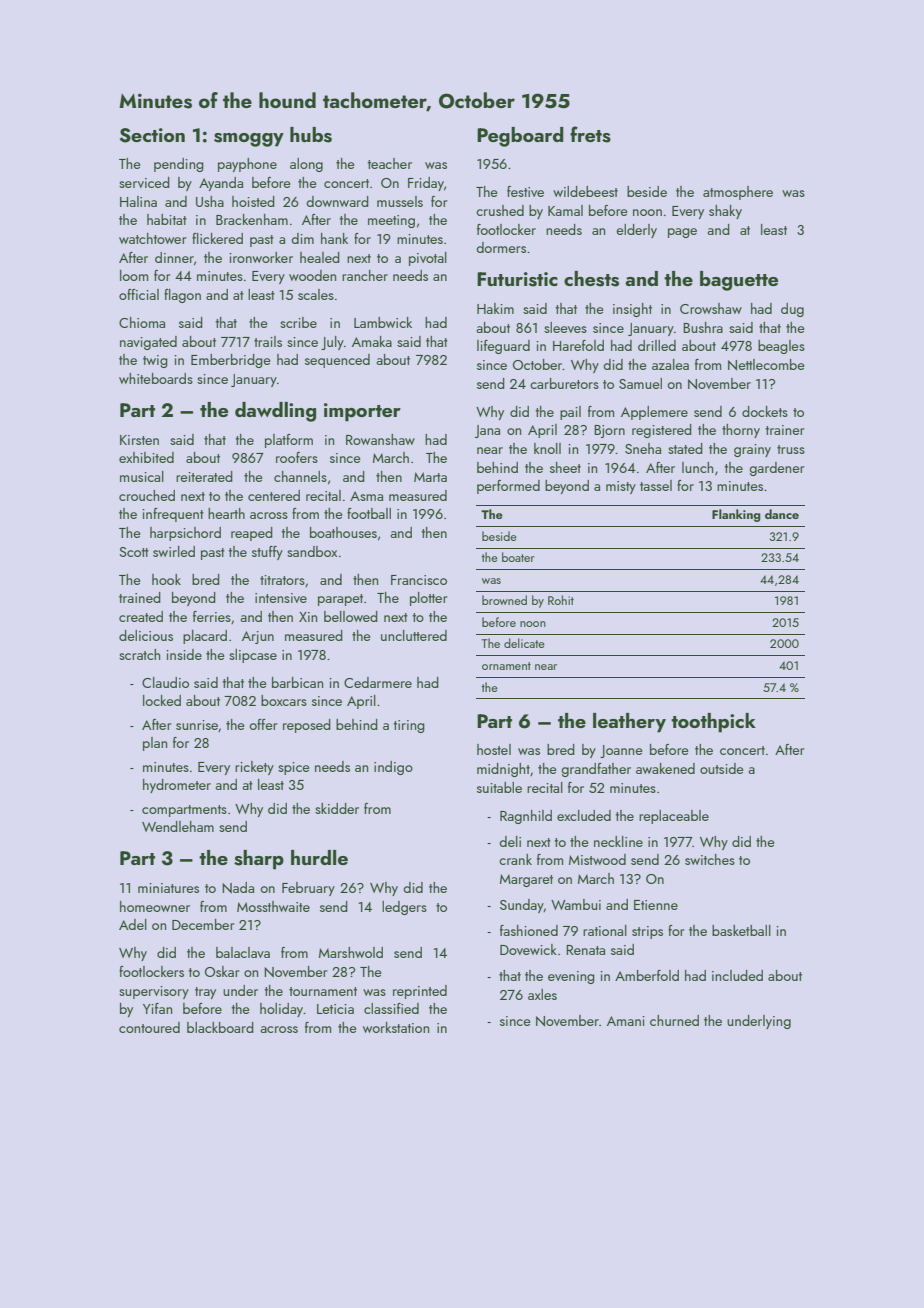 The width and height of the image is (924, 1308). What do you see at coordinates (722, 768) in the image?
I see `outside` at bounding box center [722, 768].
